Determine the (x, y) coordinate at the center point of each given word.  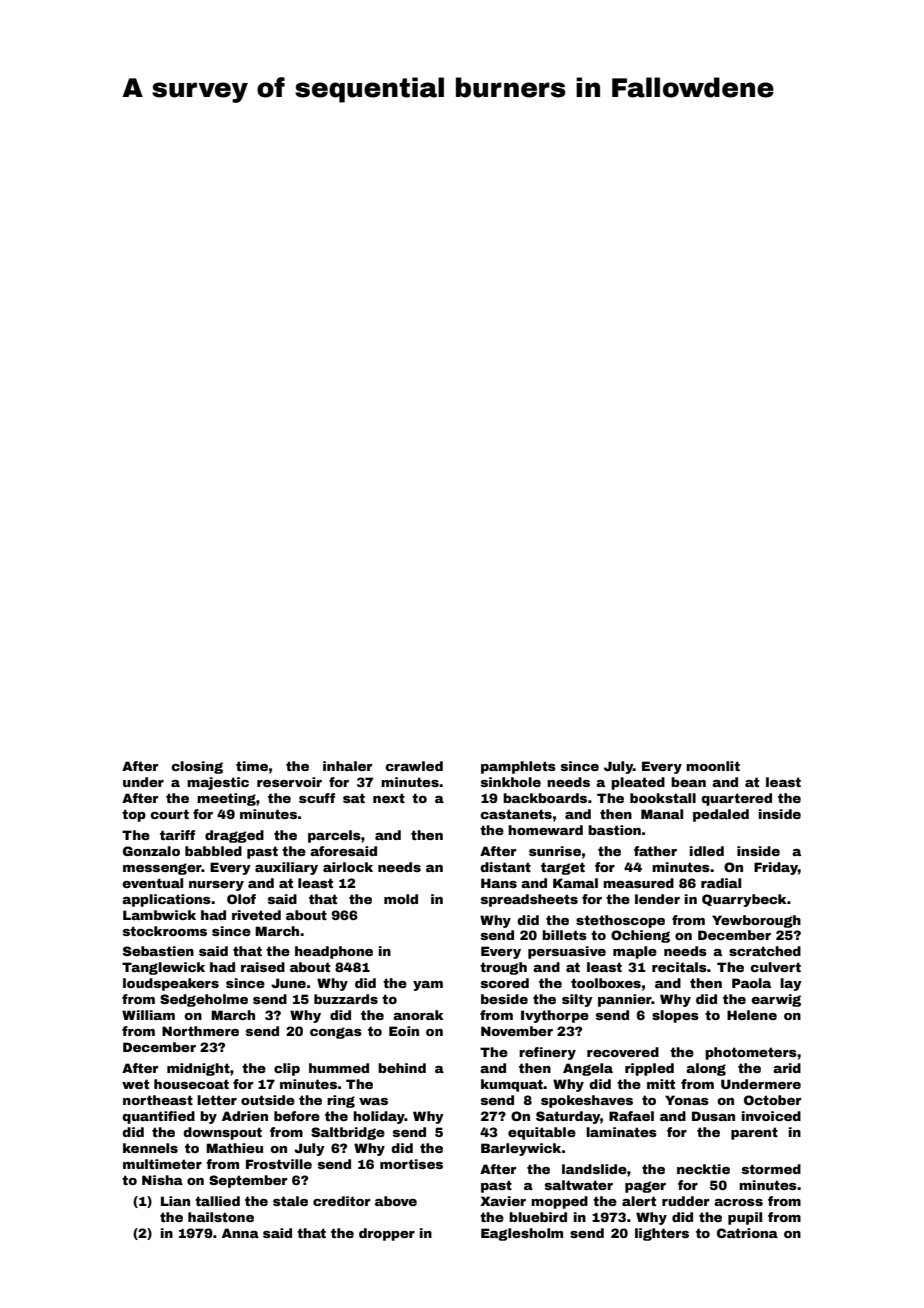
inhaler (347, 766)
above (396, 1201)
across (738, 1202)
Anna (240, 1233)
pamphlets (518, 767)
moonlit (713, 766)
